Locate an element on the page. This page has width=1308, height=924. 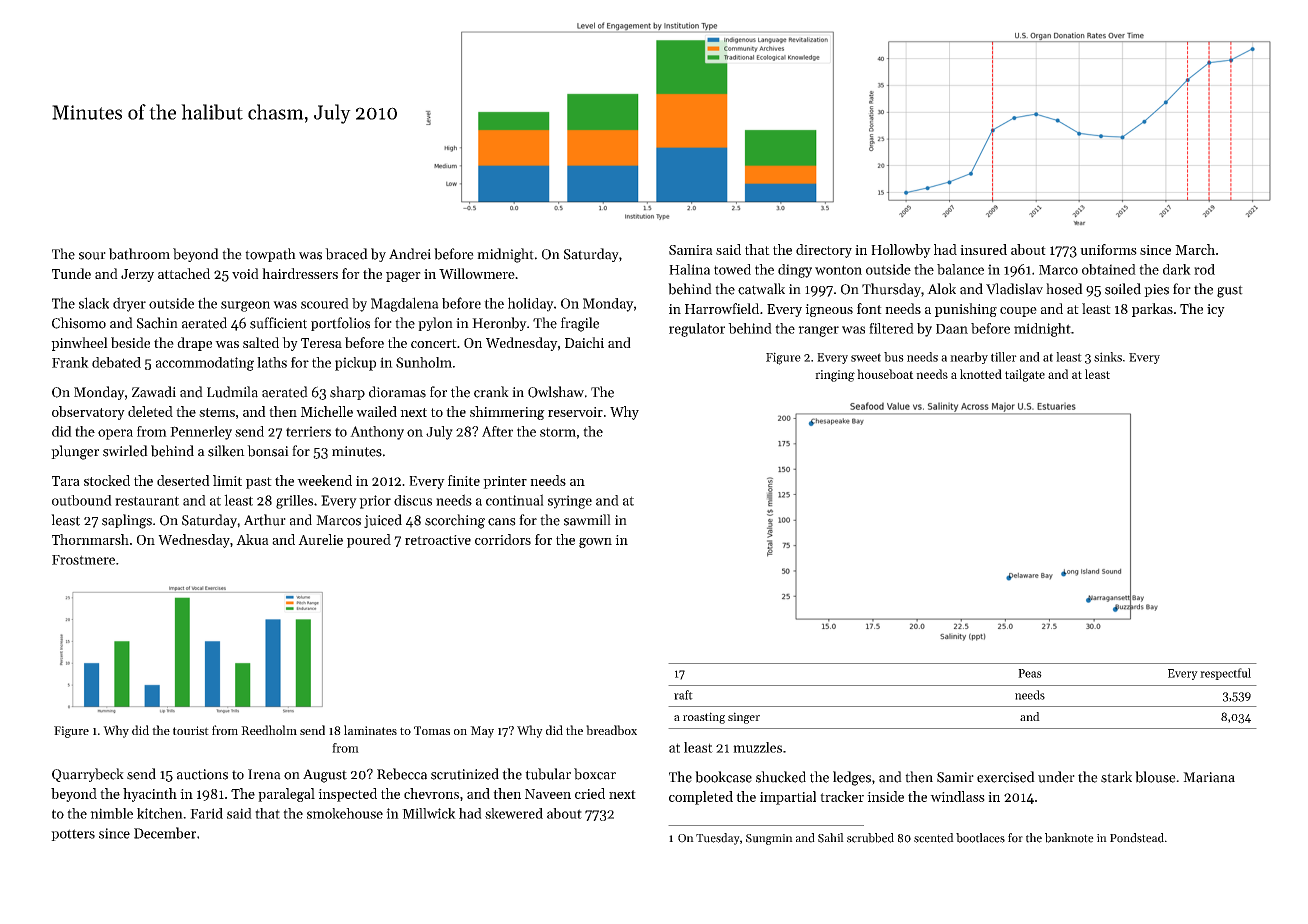
sawmill is located at coordinates (587, 520).
